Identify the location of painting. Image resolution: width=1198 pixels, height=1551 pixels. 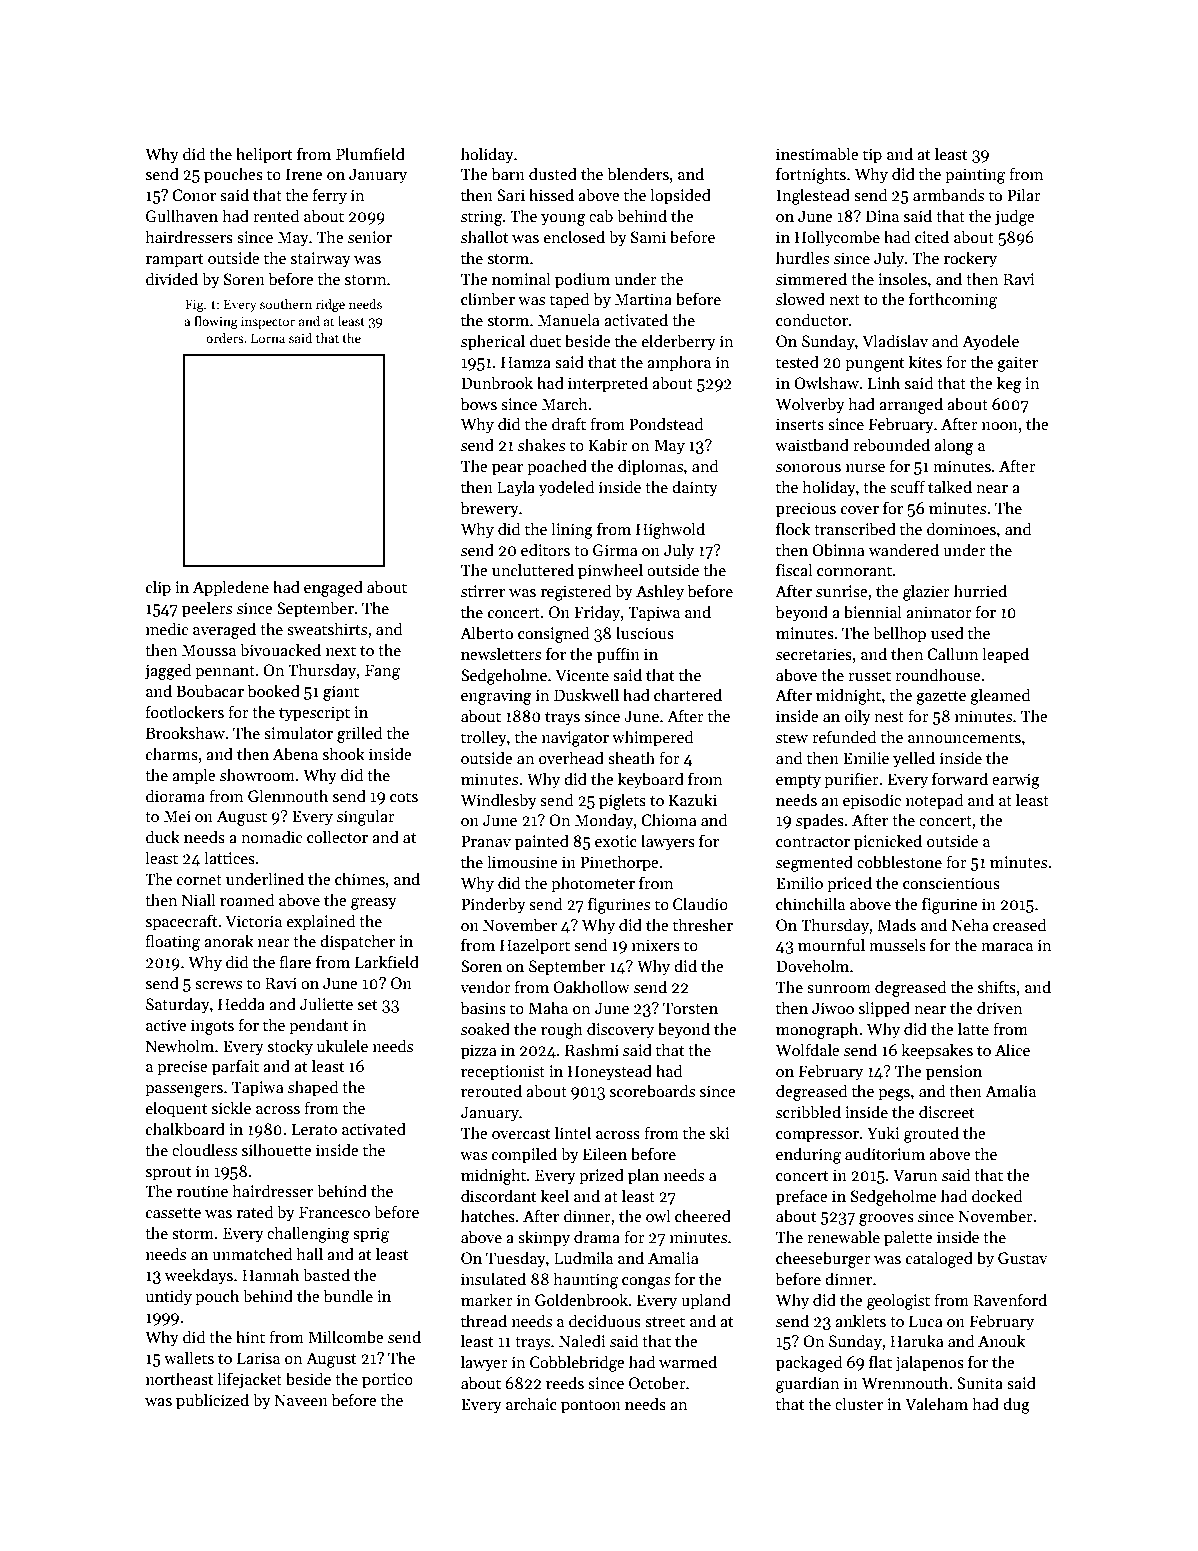
(975, 176).
